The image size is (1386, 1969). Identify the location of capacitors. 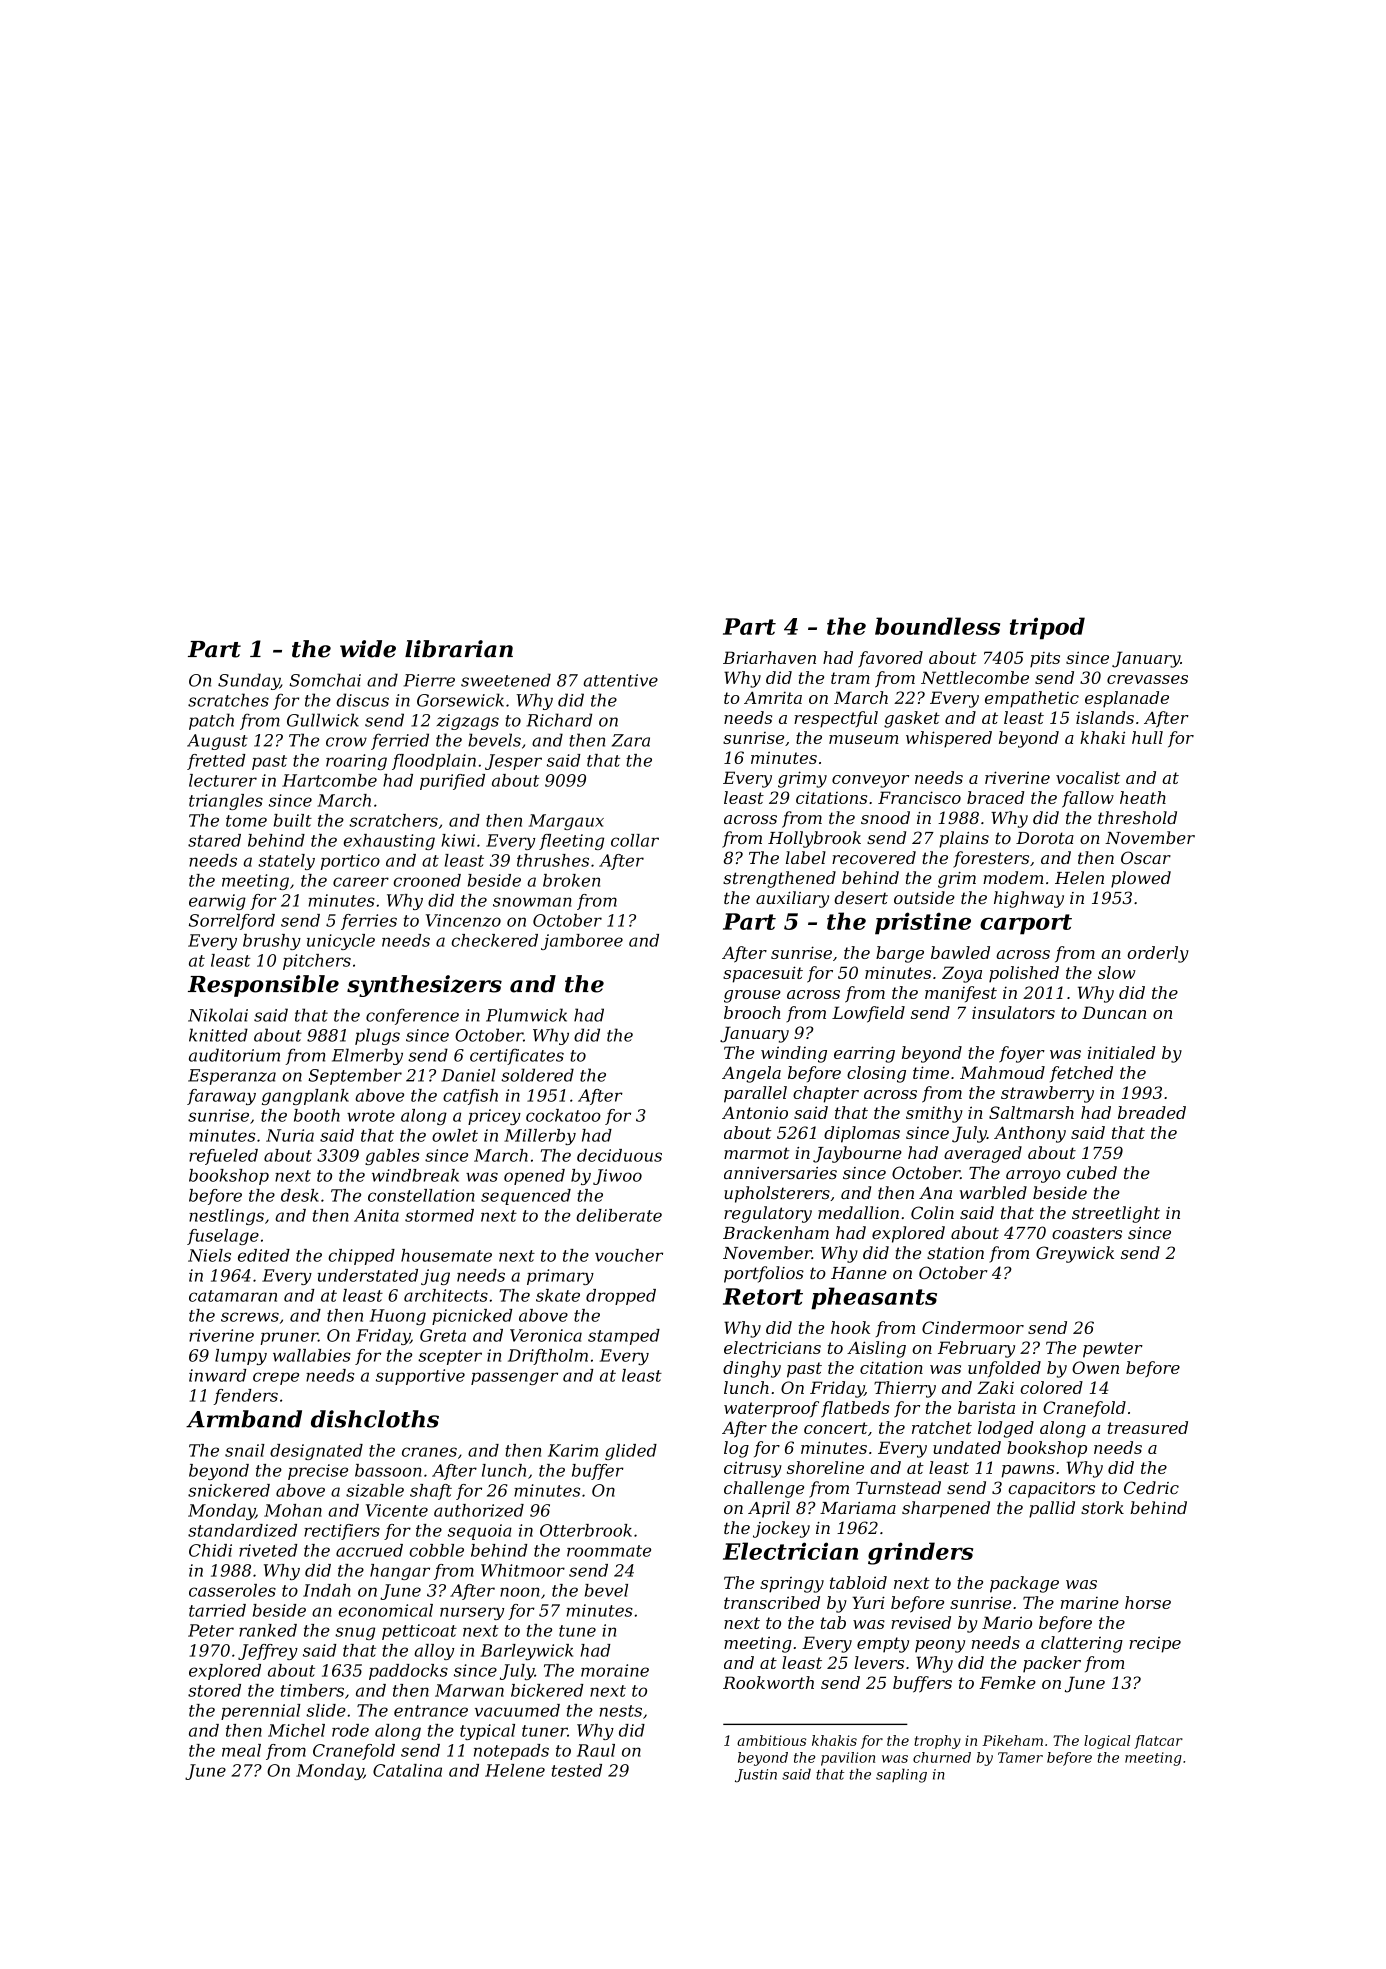
(1051, 1490).
